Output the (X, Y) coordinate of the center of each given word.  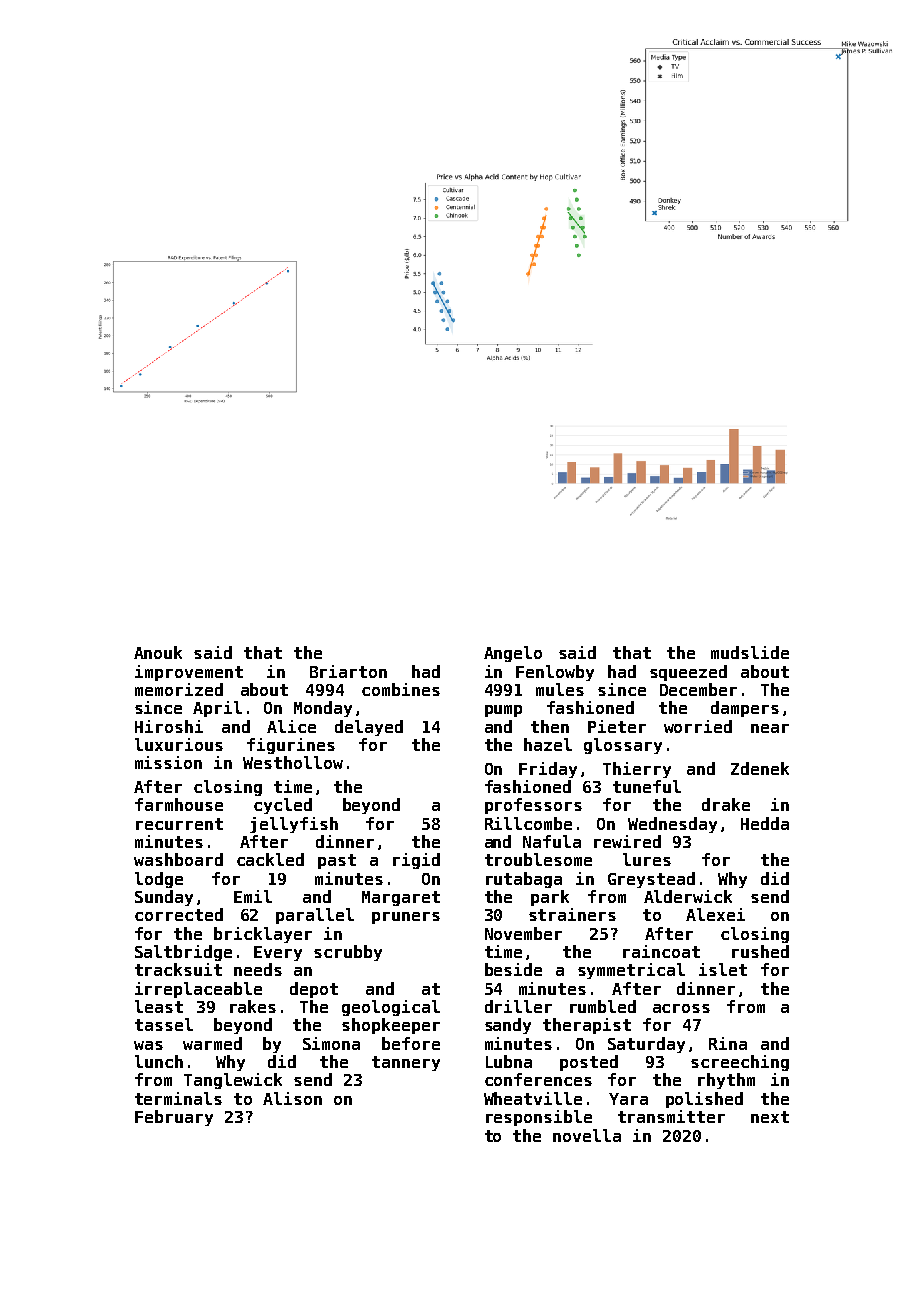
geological (391, 1008)
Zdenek (760, 768)
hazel (548, 744)
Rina (728, 1043)
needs (258, 969)
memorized (179, 689)
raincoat (661, 951)
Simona (331, 1043)
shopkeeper (391, 1026)
